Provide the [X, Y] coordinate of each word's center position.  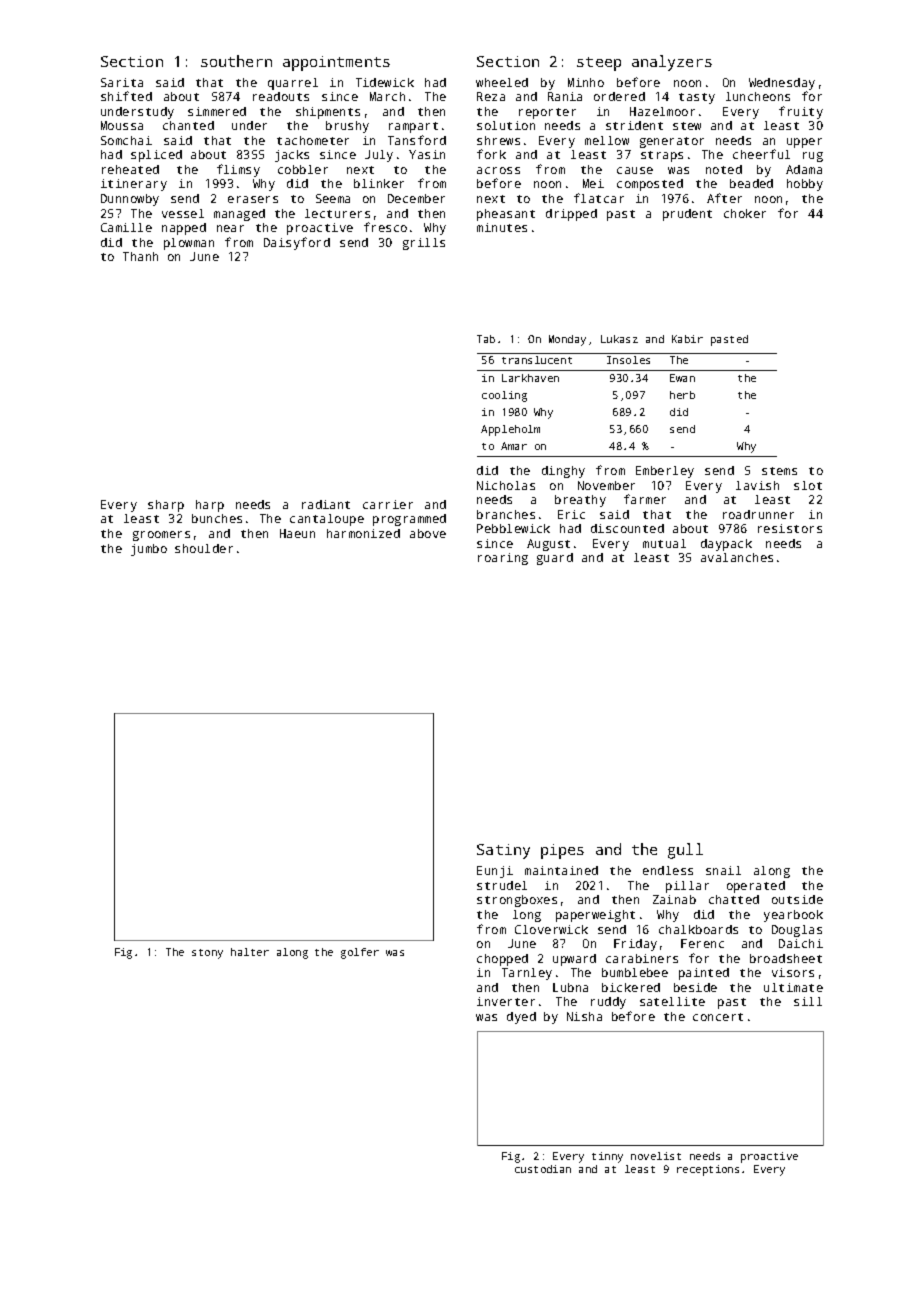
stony [207, 954]
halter [250, 952]
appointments [336, 63]
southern [236, 61]
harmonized [363, 533]
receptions [708, 1170]
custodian [543, 1169]
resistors [790, 528]
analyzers [672, 63]
